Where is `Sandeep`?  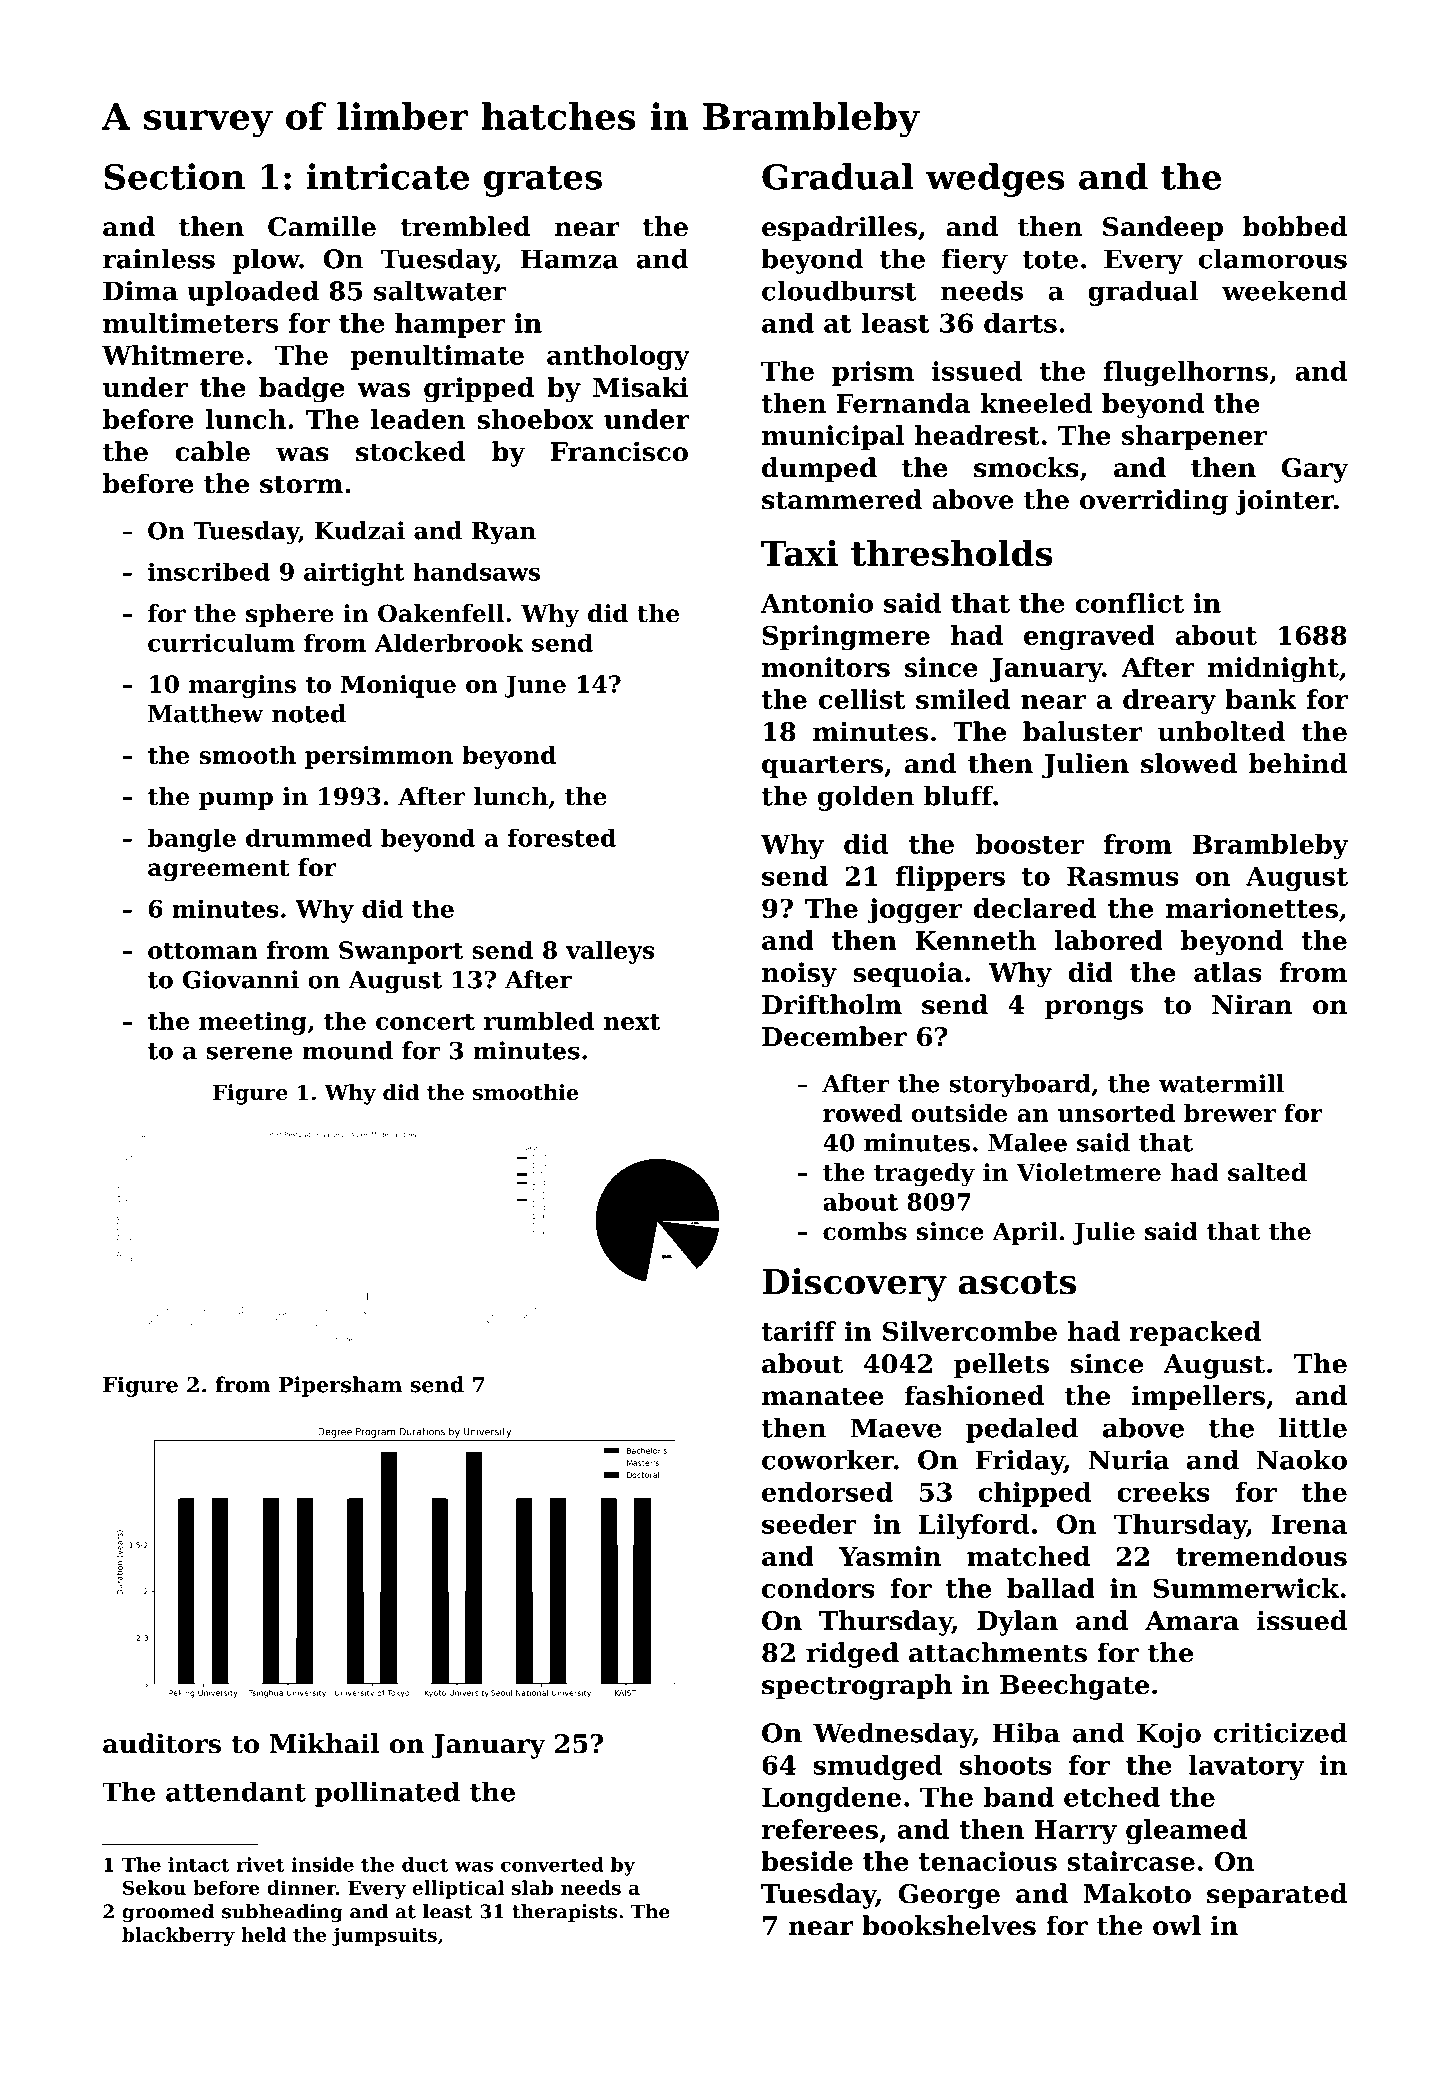 Sandeep is located at coordinates (1163, 229).
